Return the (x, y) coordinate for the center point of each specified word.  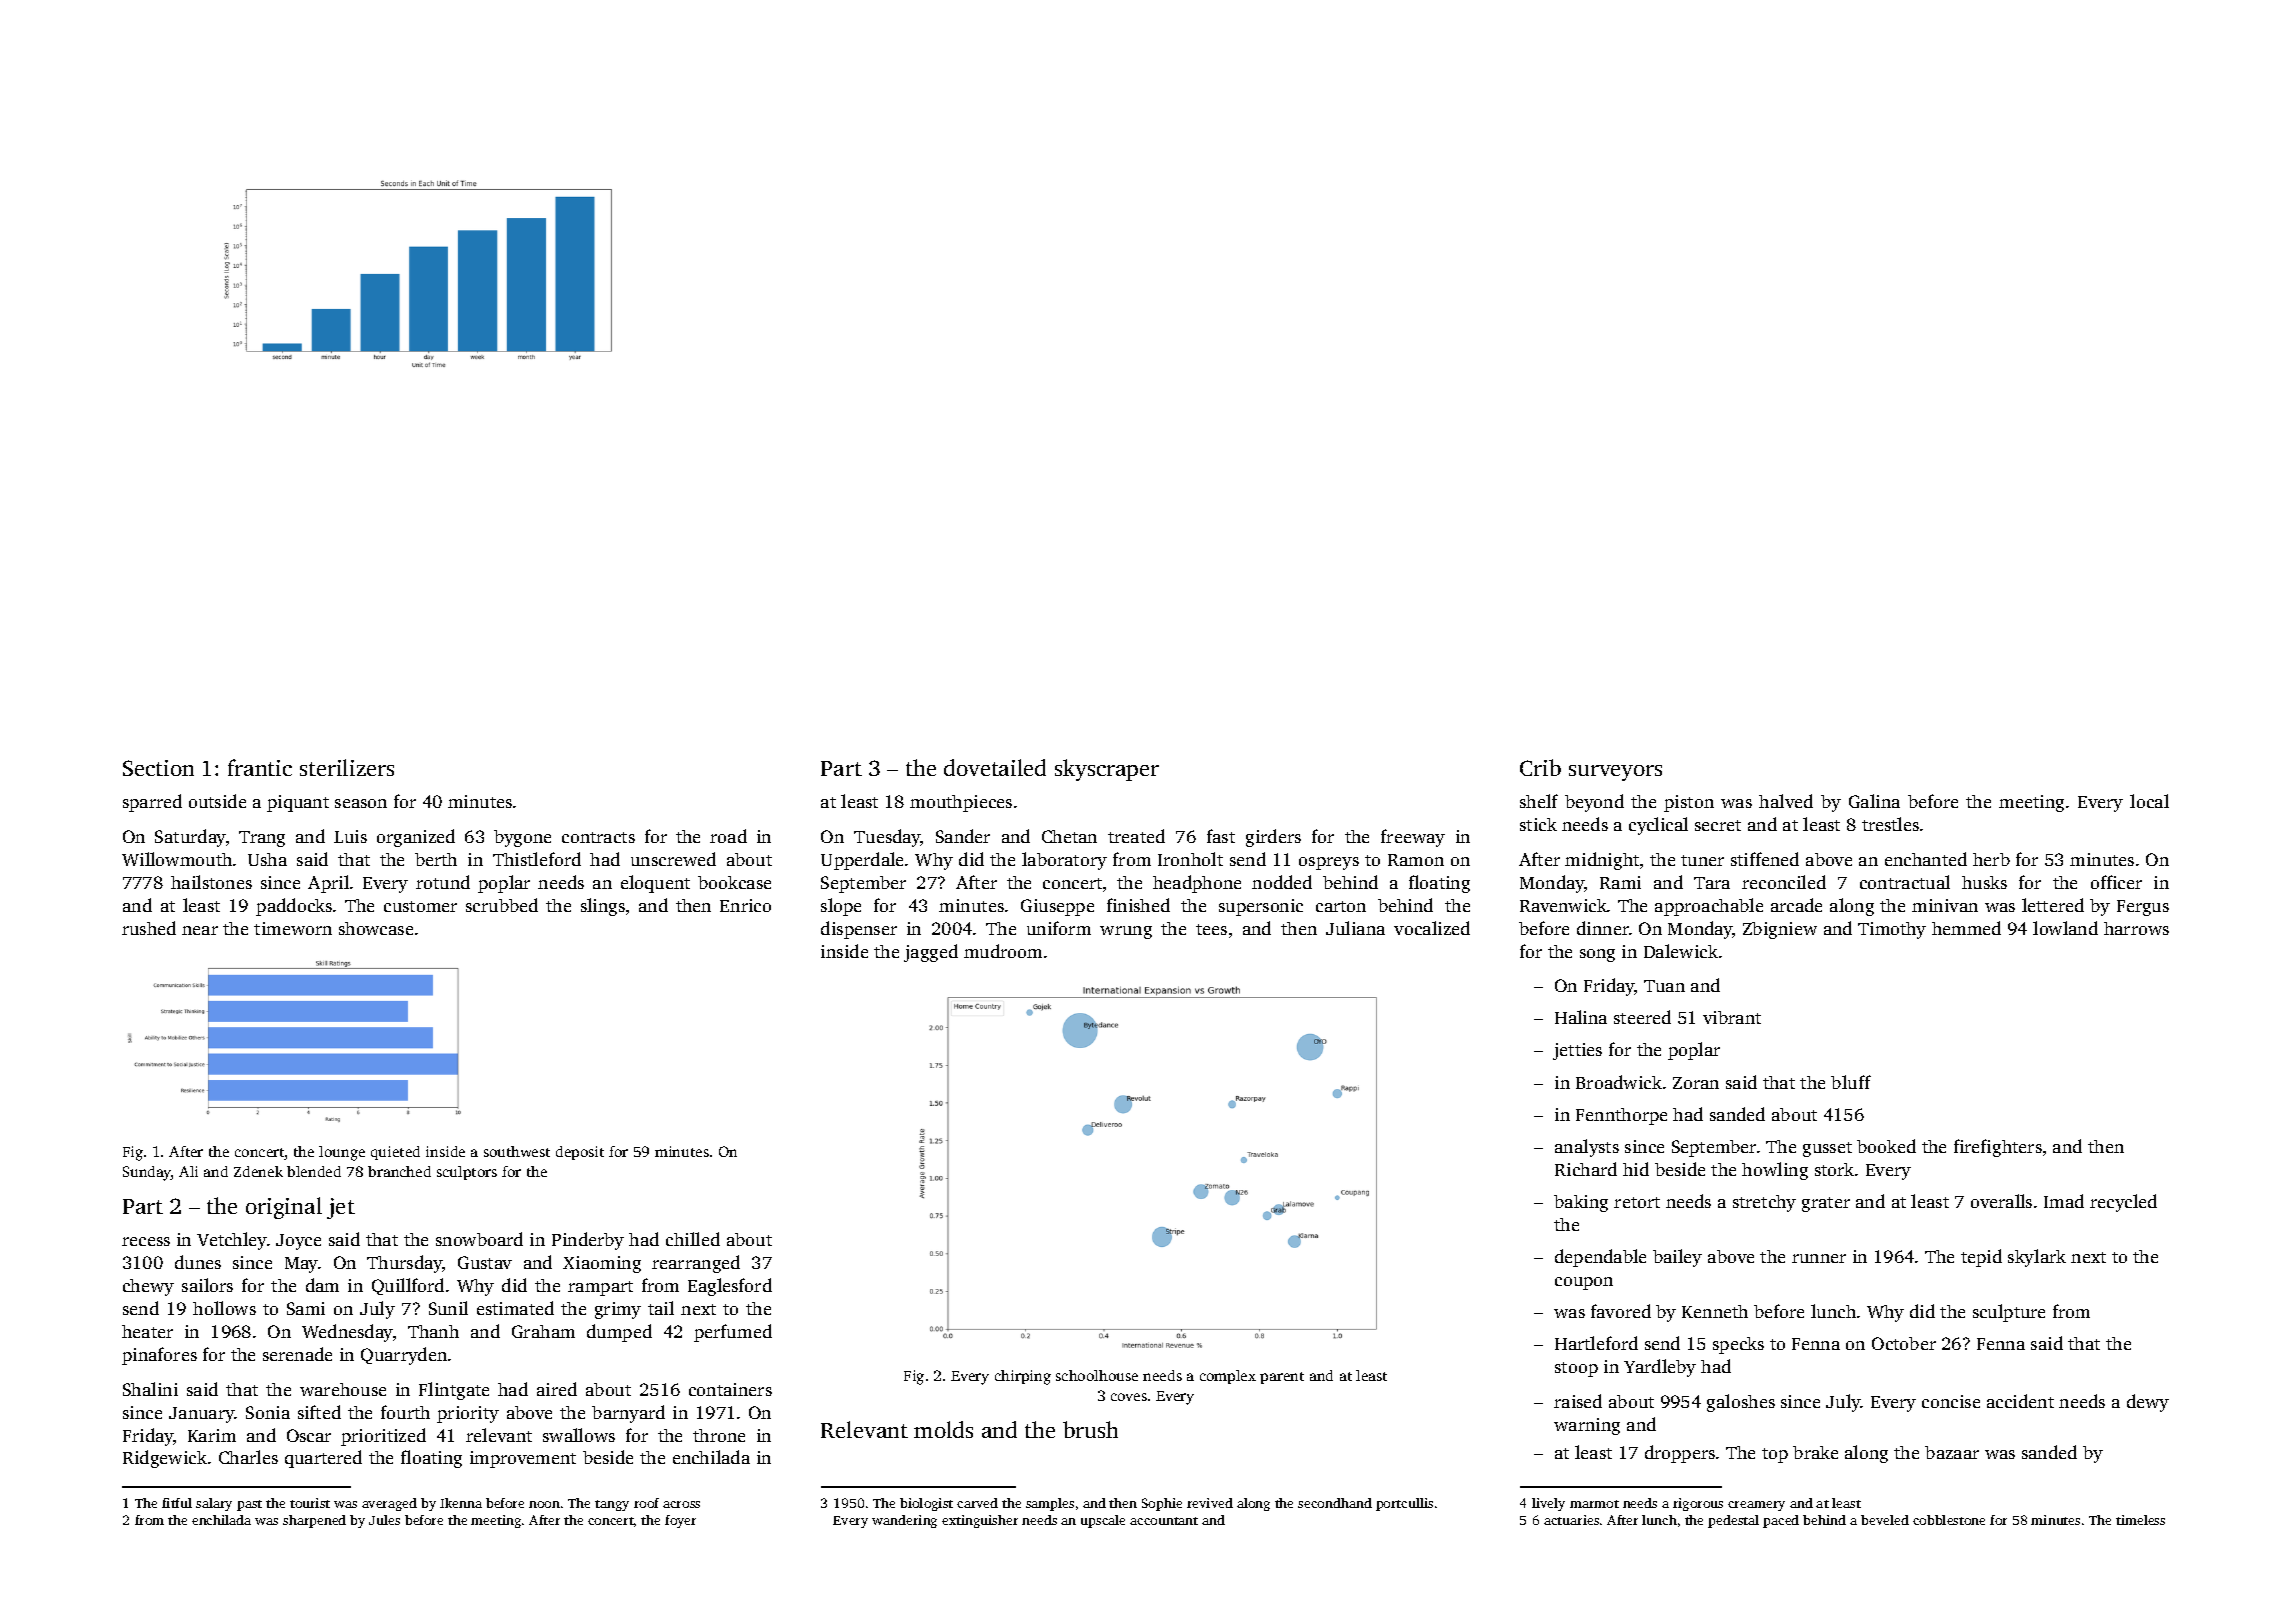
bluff (1851, 1082)
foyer (680, 1521)
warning (1587, 1426)
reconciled (1784, 882)
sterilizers (347, 767)
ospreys (1329, 863)
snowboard (479, 1239)
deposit (580, 1153)
